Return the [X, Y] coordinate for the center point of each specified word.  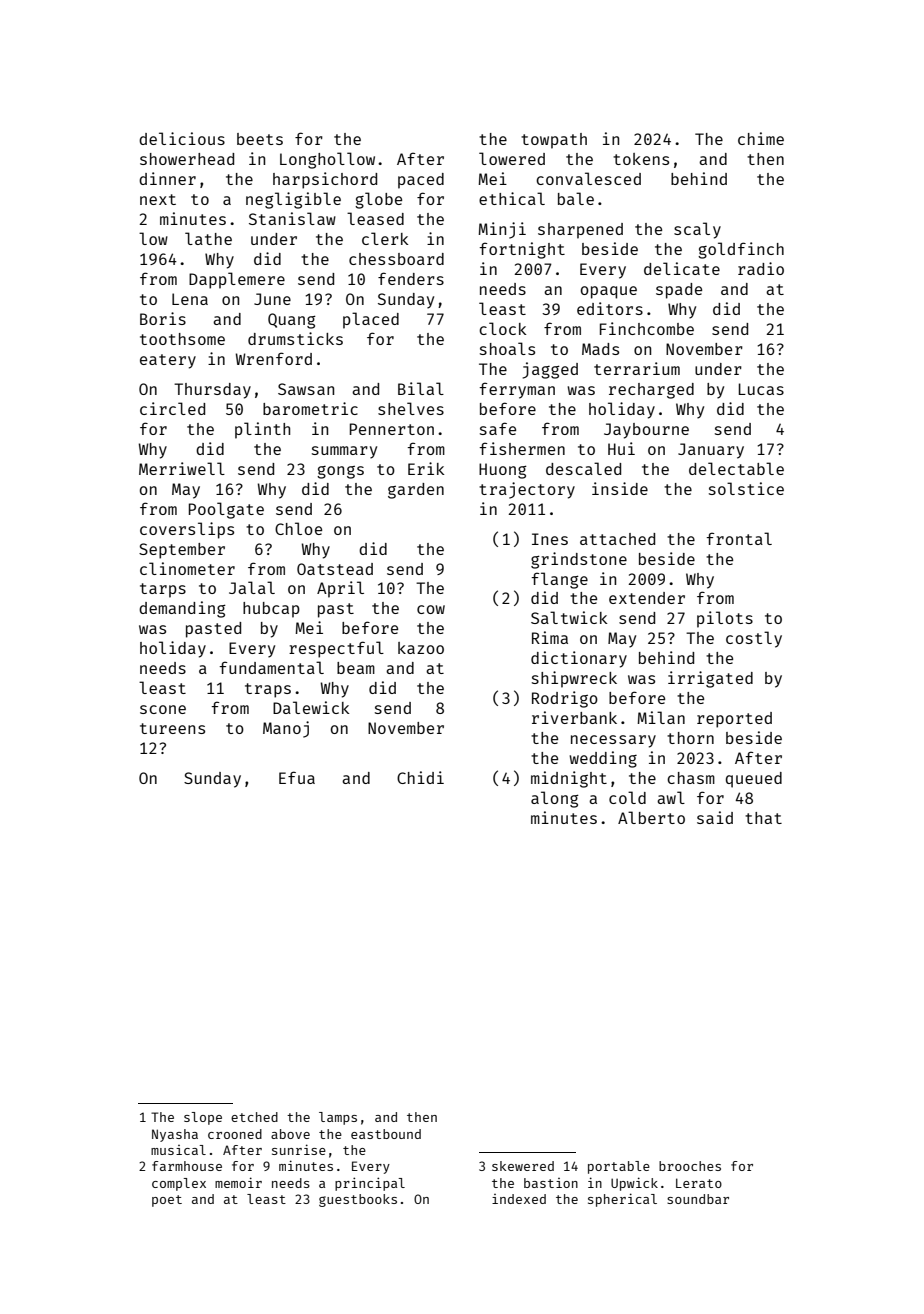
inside [620, 488]
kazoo [421, 648]
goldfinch [741, 250]
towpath [554, 141]
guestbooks [358, 1200]
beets [260, 139]
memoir [238, 1182]
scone [163, 709]
